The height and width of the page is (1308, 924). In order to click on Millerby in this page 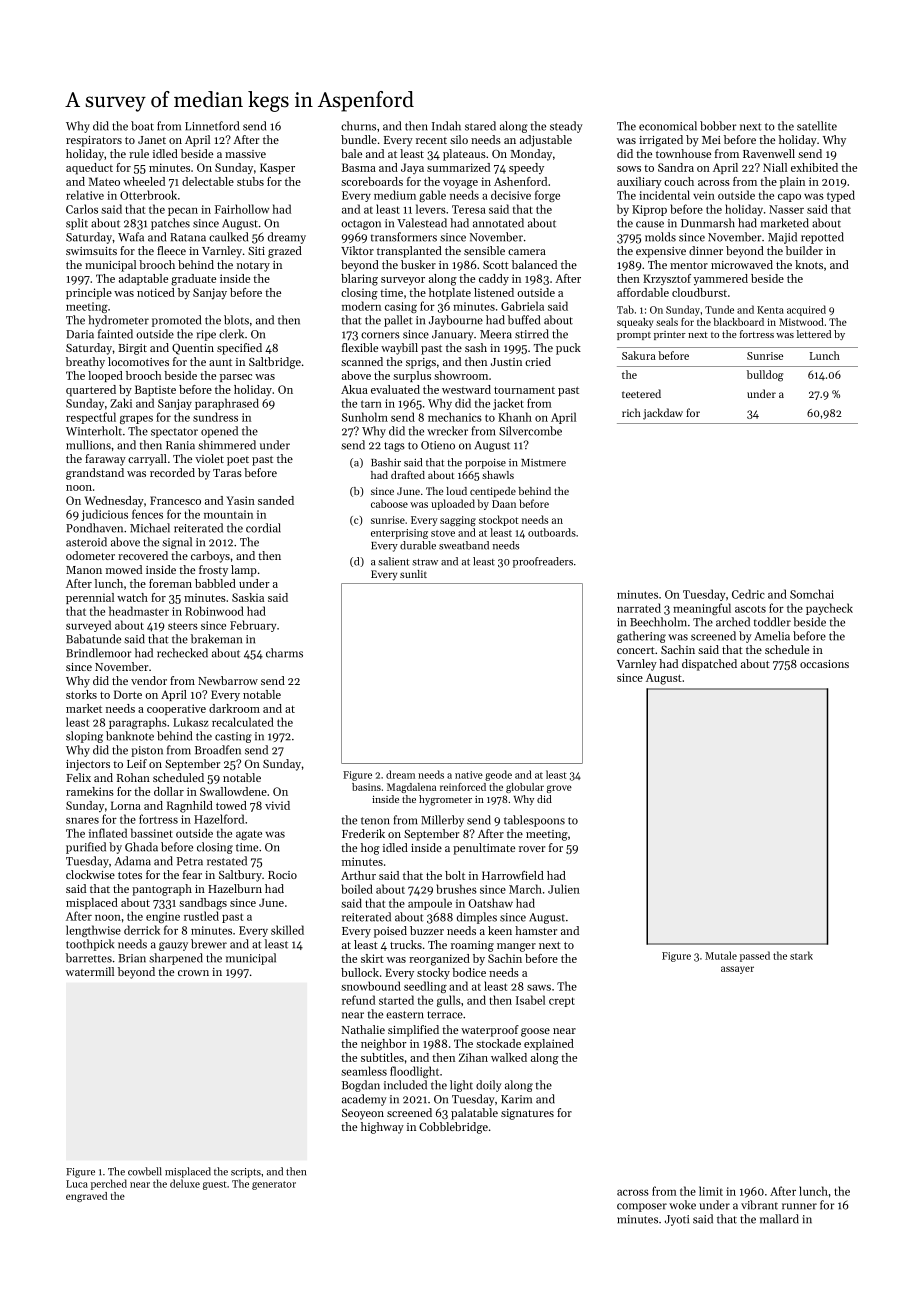, I will do `click(442, 821)`.
